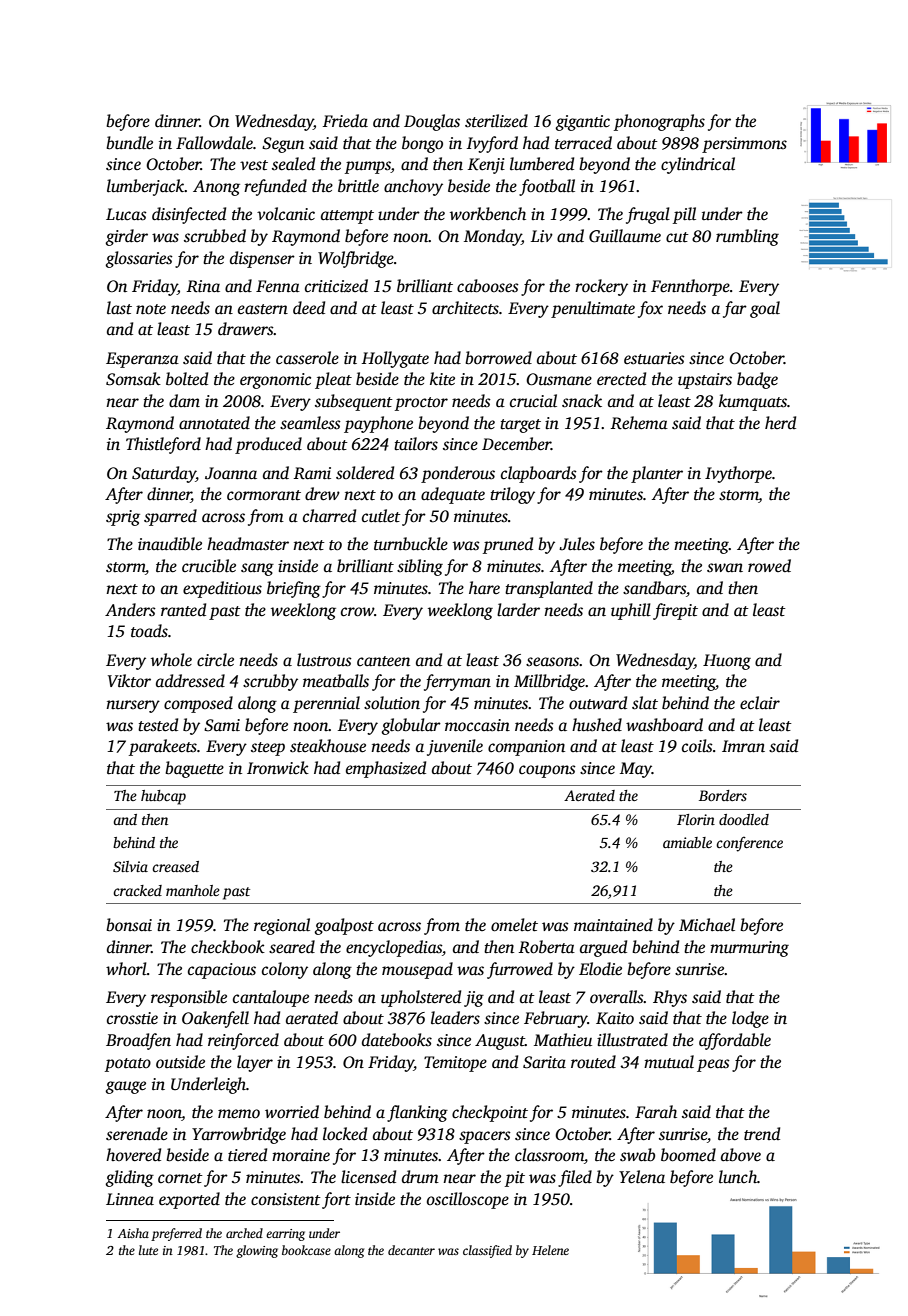  I want to click on lute, so click(148, 1250).
